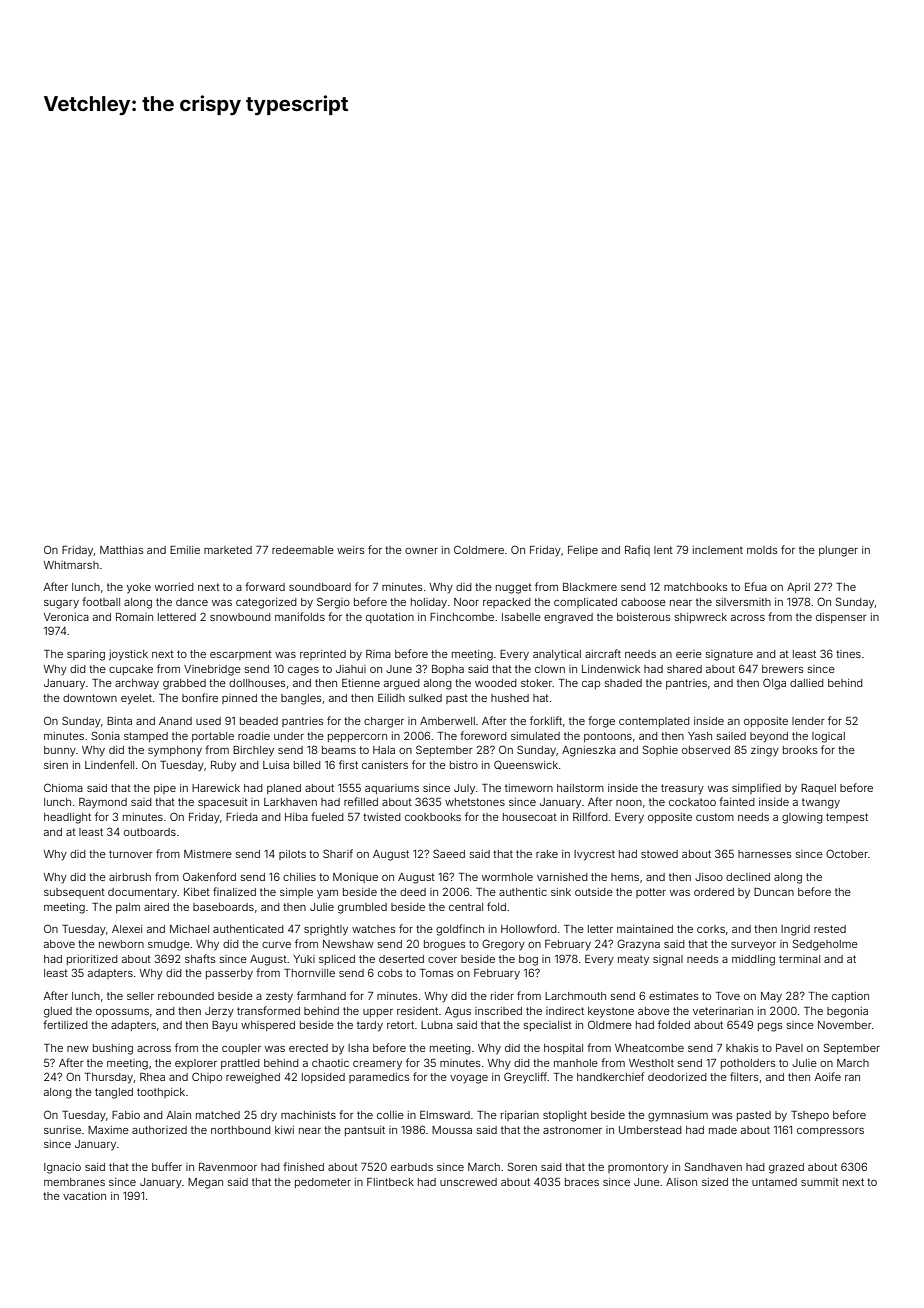 Image resolution: width=924 pixels, height=1308 pixels. Describe the element at coordinates (121, 550) in the document. I see `Matthias` at that location.
